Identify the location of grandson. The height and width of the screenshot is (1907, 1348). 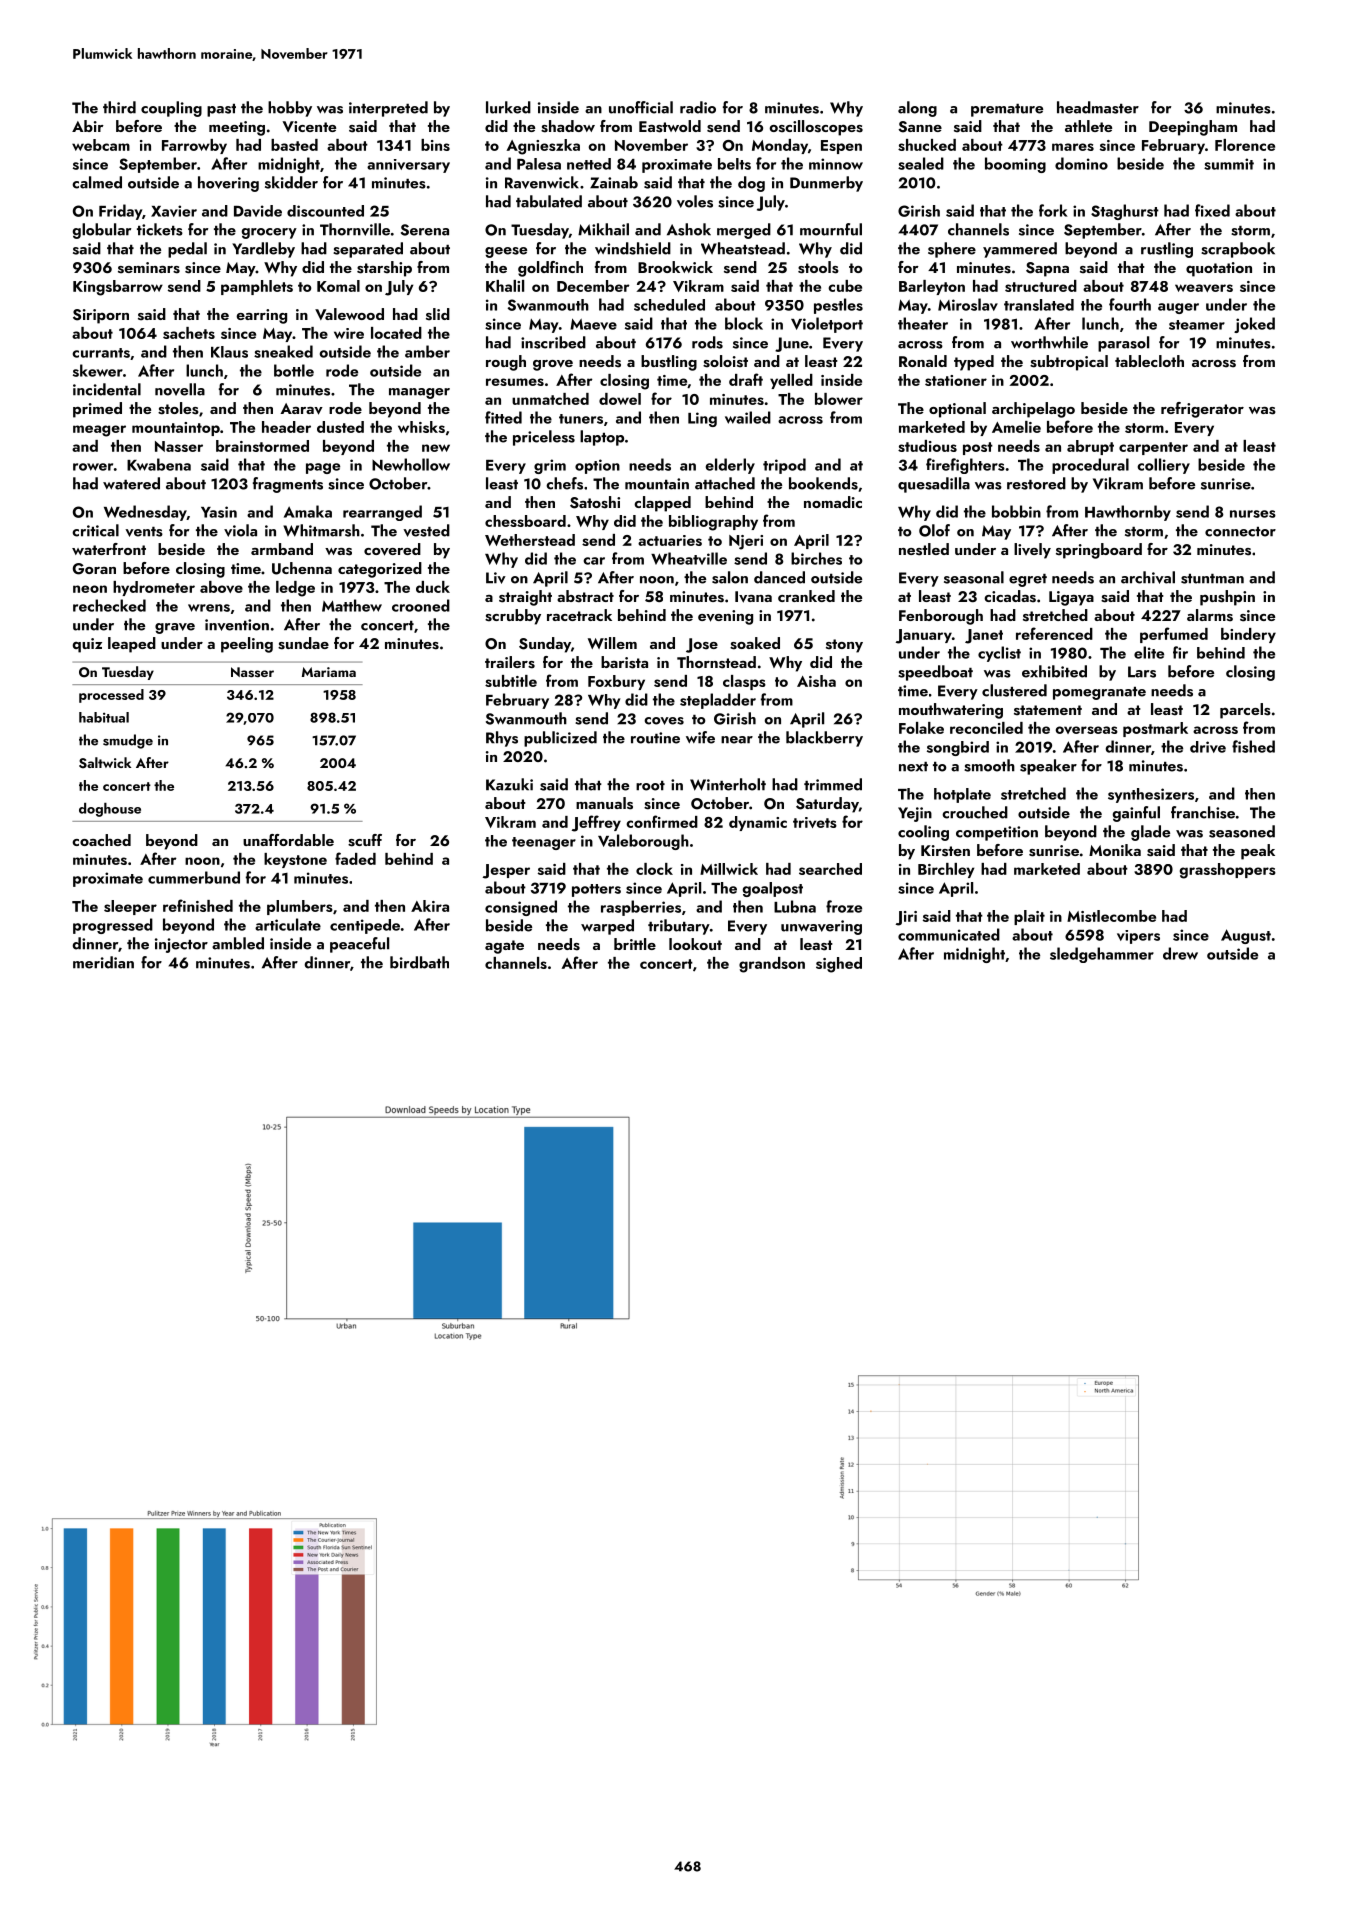
(772, 965).
